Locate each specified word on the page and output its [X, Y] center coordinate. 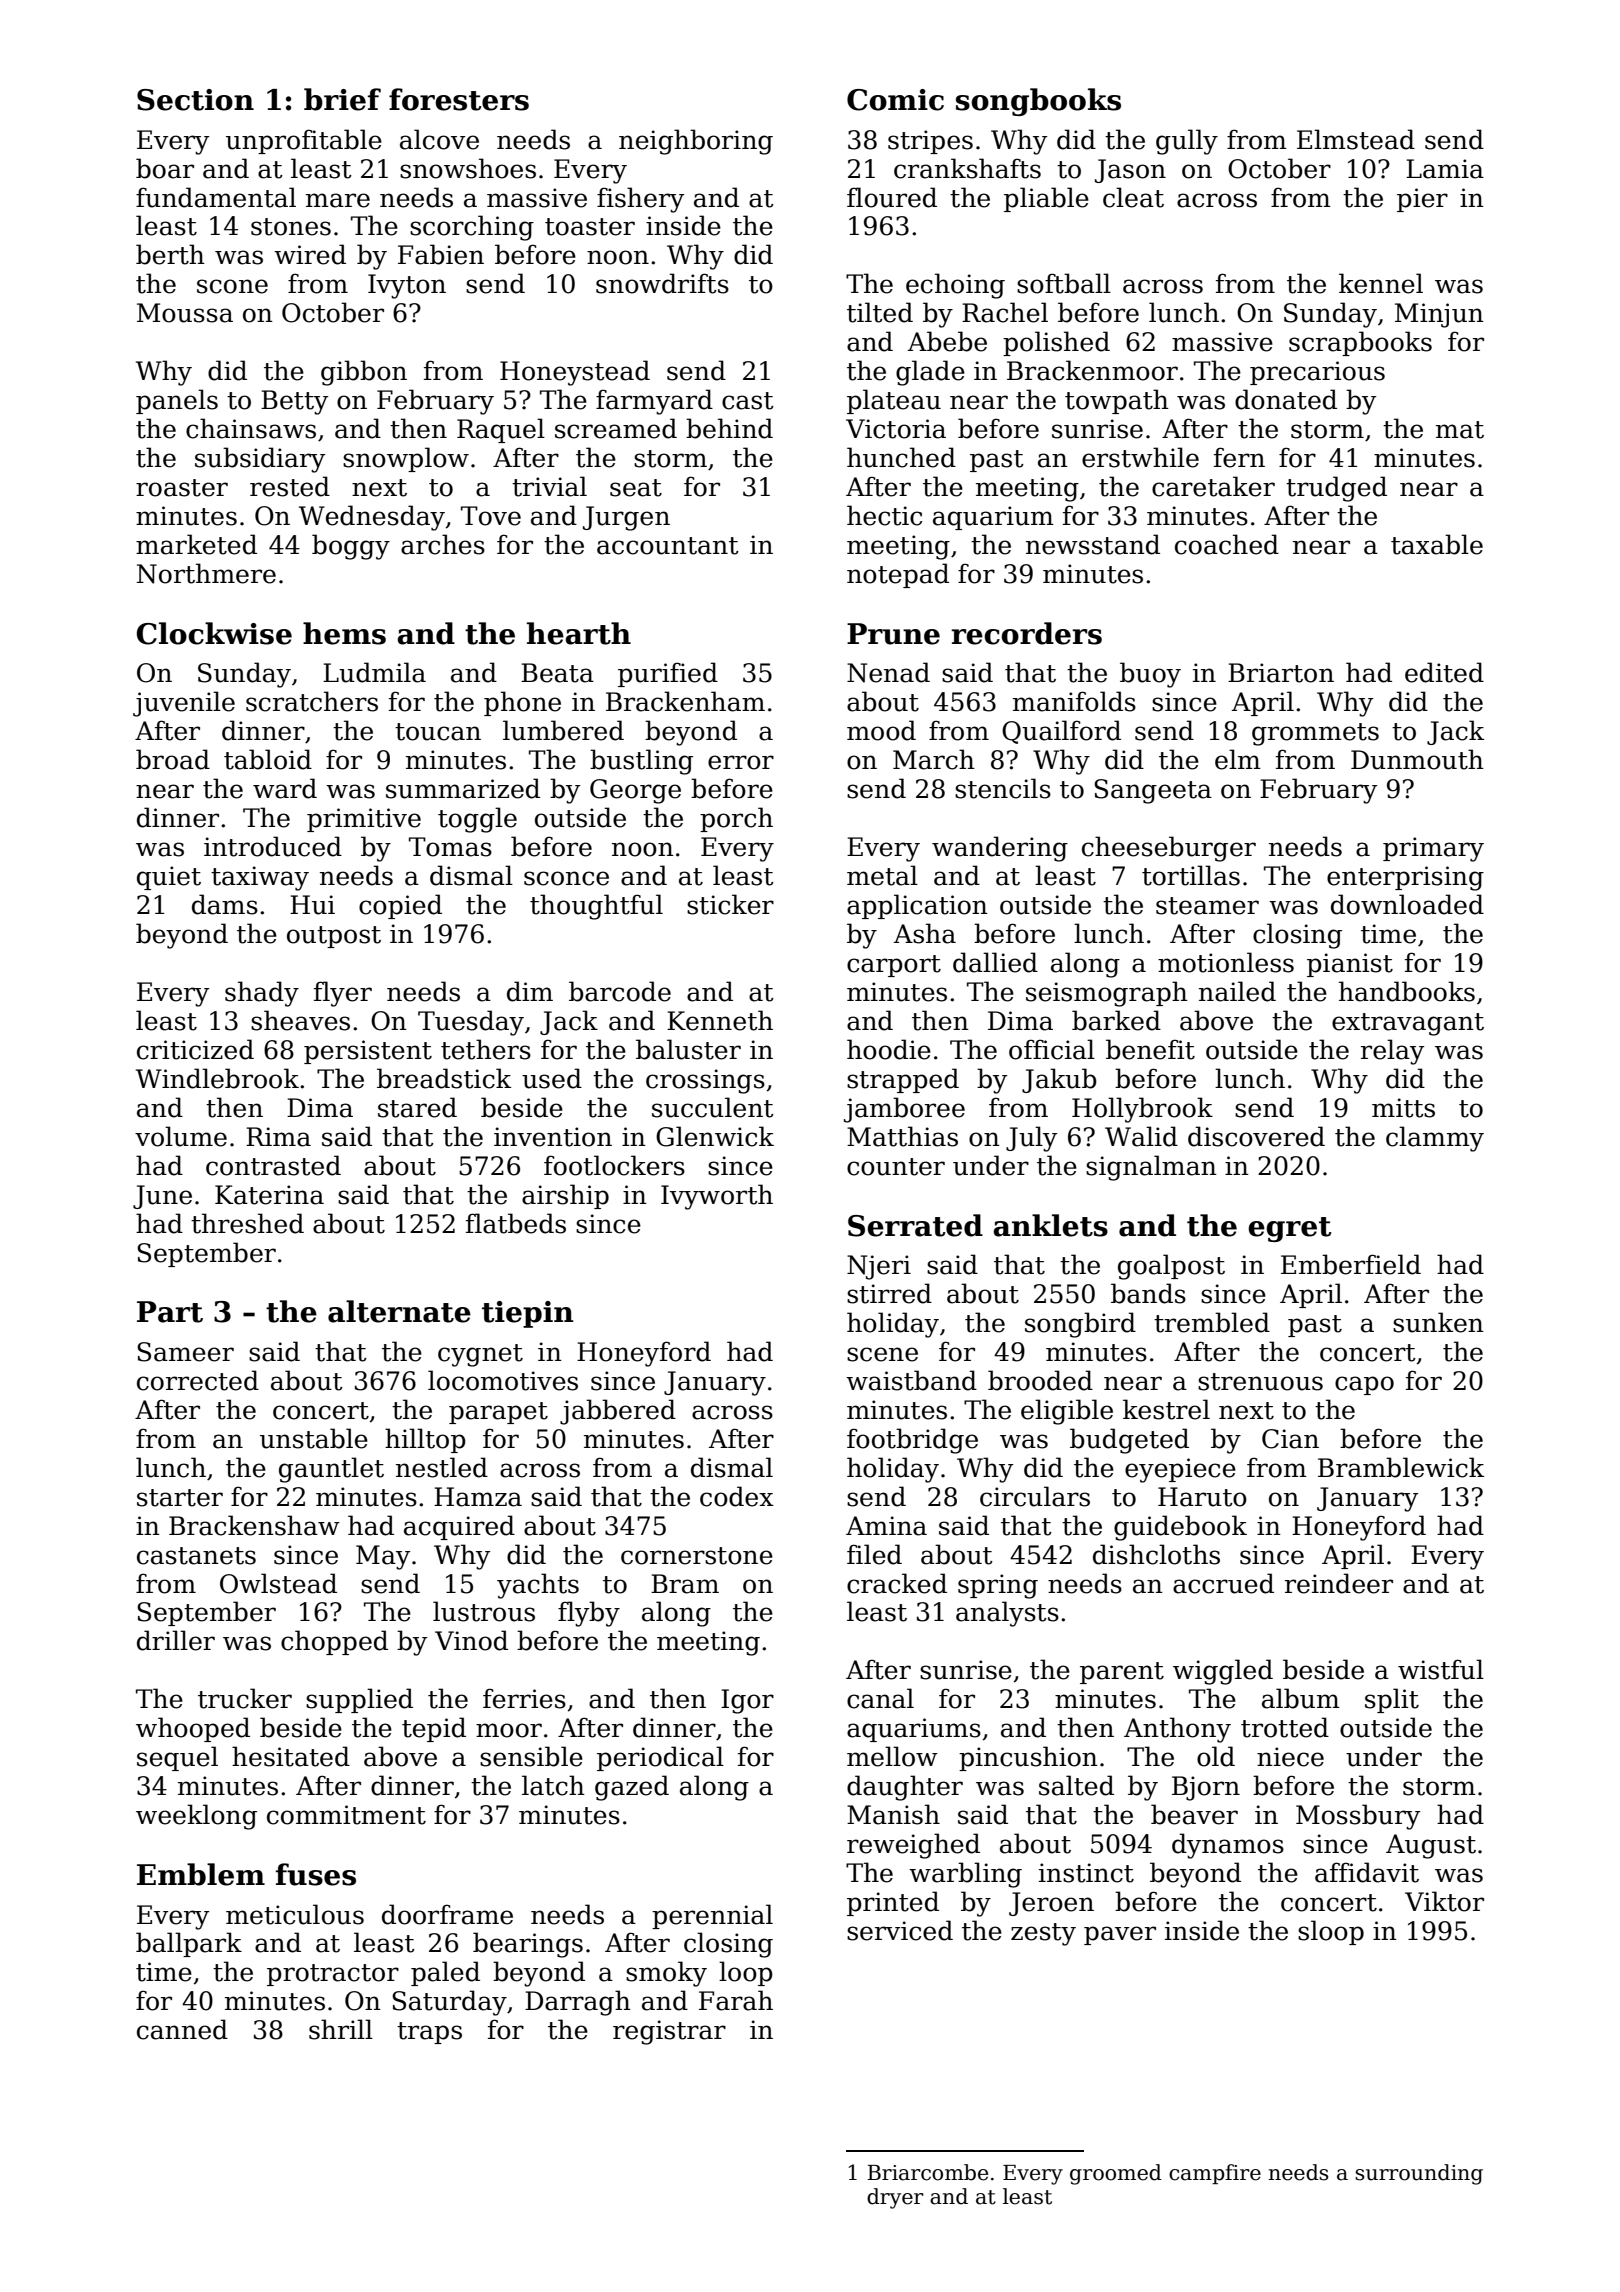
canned [182, 2029]
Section [195, 100]
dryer [895, 2198]
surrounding [1419, 2174]
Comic [895, 100]
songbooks [1038, 102]
